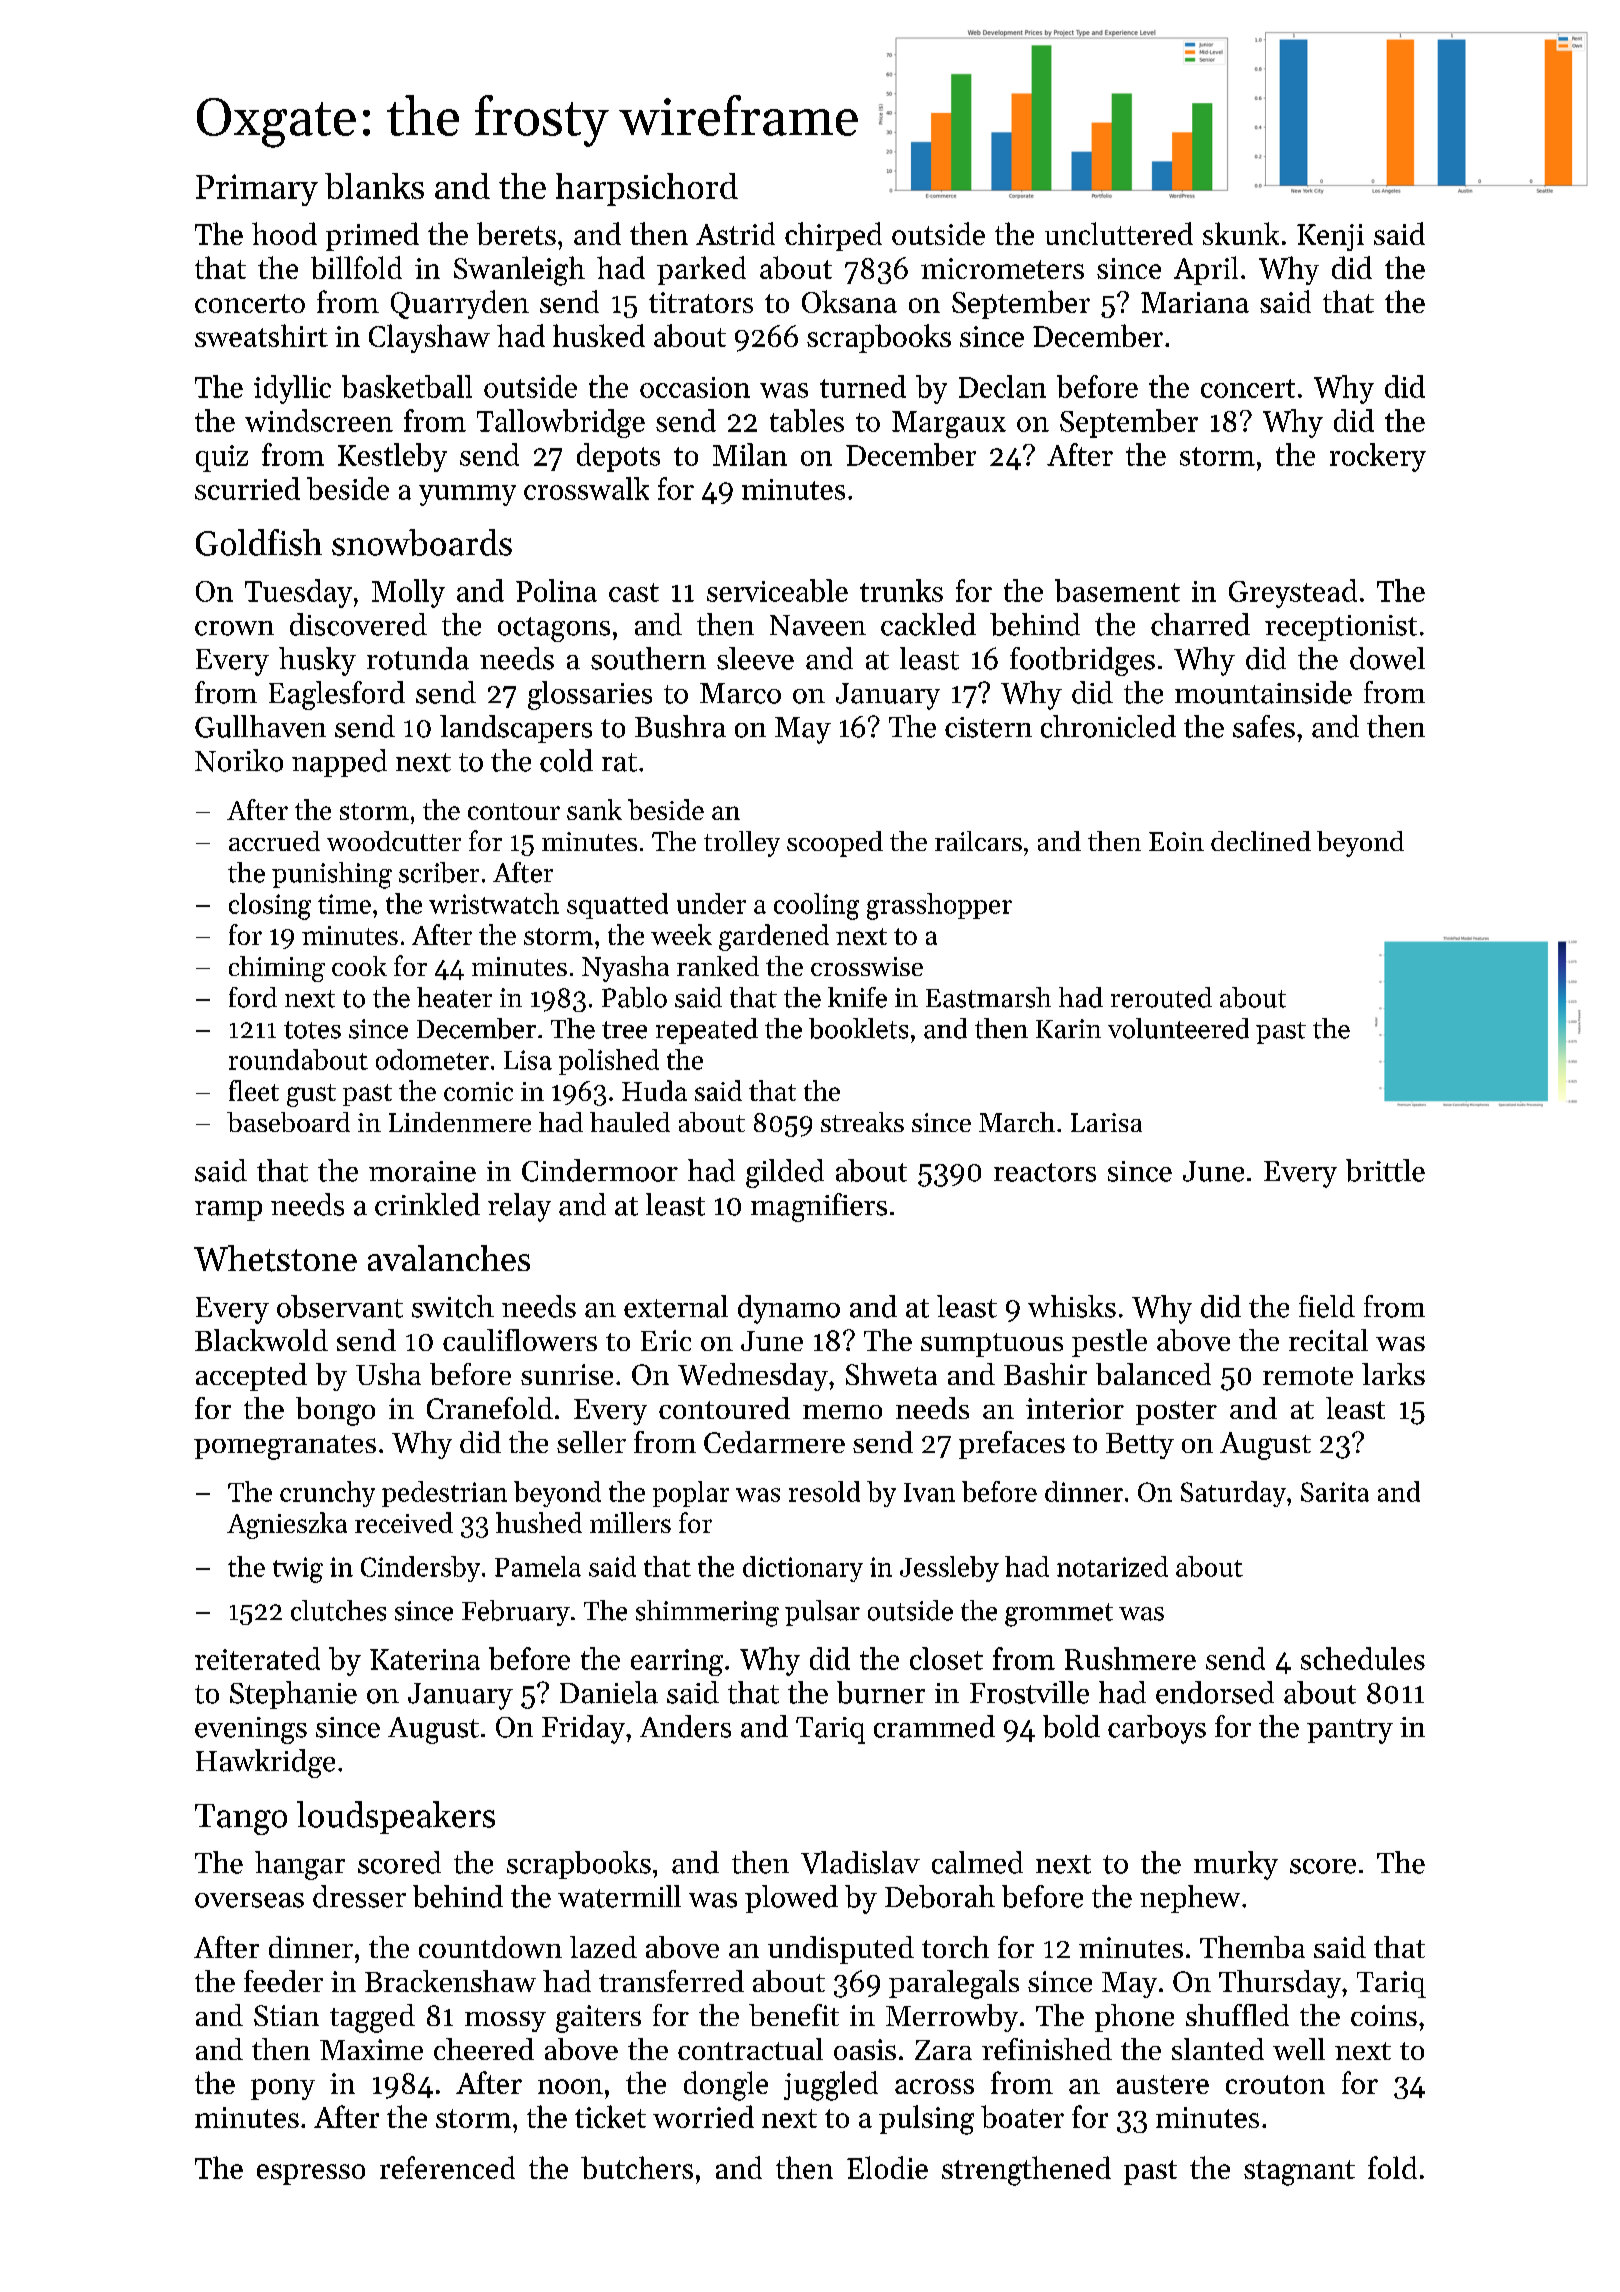 The width and height of the screenshot is (1620, 2292). Describe the element at coordinates (1385, 1170) in the screenshot. I see `brittle` at that location.
